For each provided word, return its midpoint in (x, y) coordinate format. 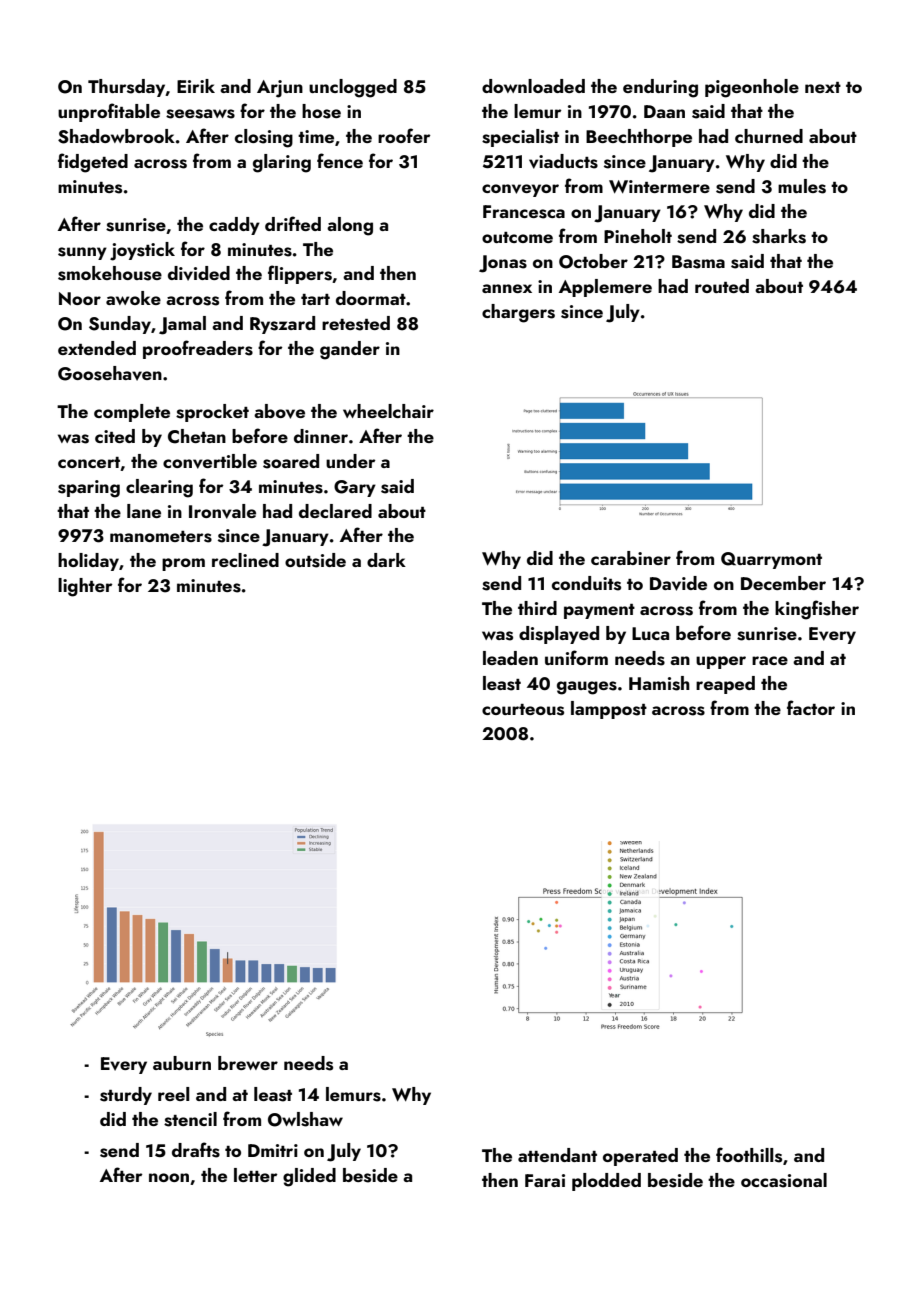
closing (264, 138)
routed (722, 286)
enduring (660, 88)
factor (811, 707)
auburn (182, 1063)
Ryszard (282, 325)
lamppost (609, 710)
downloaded (533, 86)
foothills (749, 1155)
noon (169, 1177)
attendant (557, 1155)
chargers (518, 313)
